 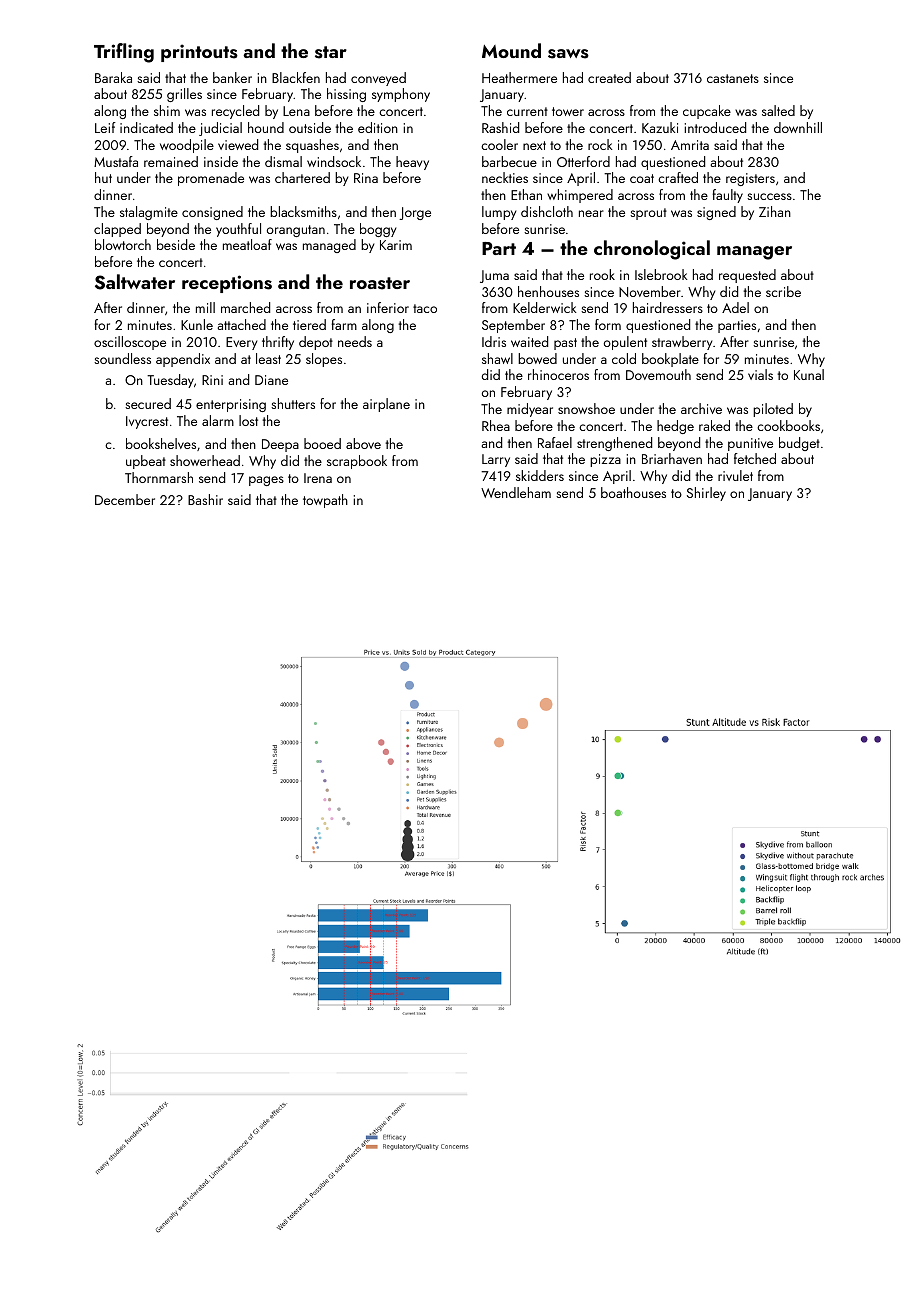 What do you see at coordinates (496, 460) in the page?
I see `Larry` at bounding box center [496, 460].
